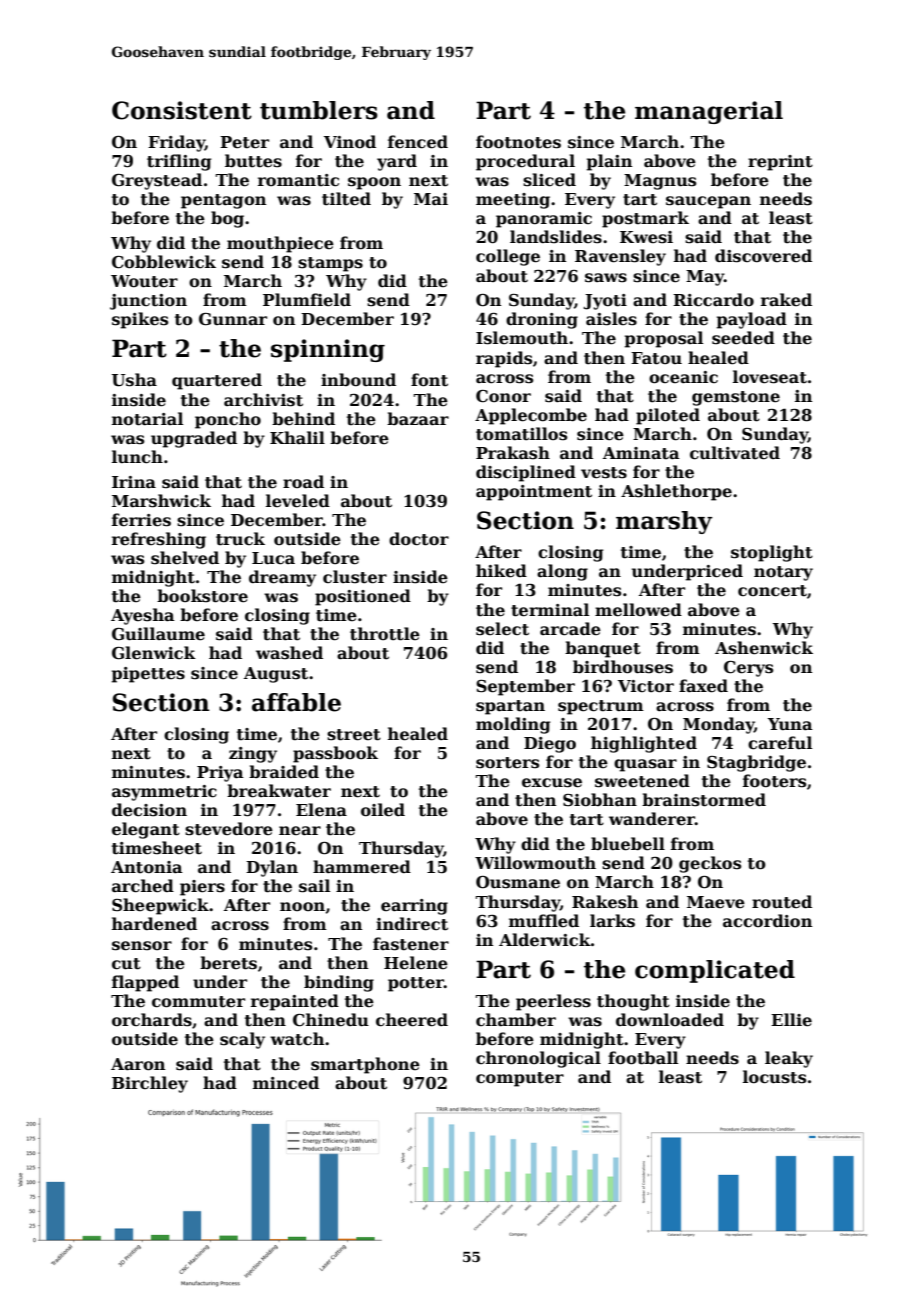 This screenshot has width=924, height=1308. I want to click on upgraded, so click(194, 439).
